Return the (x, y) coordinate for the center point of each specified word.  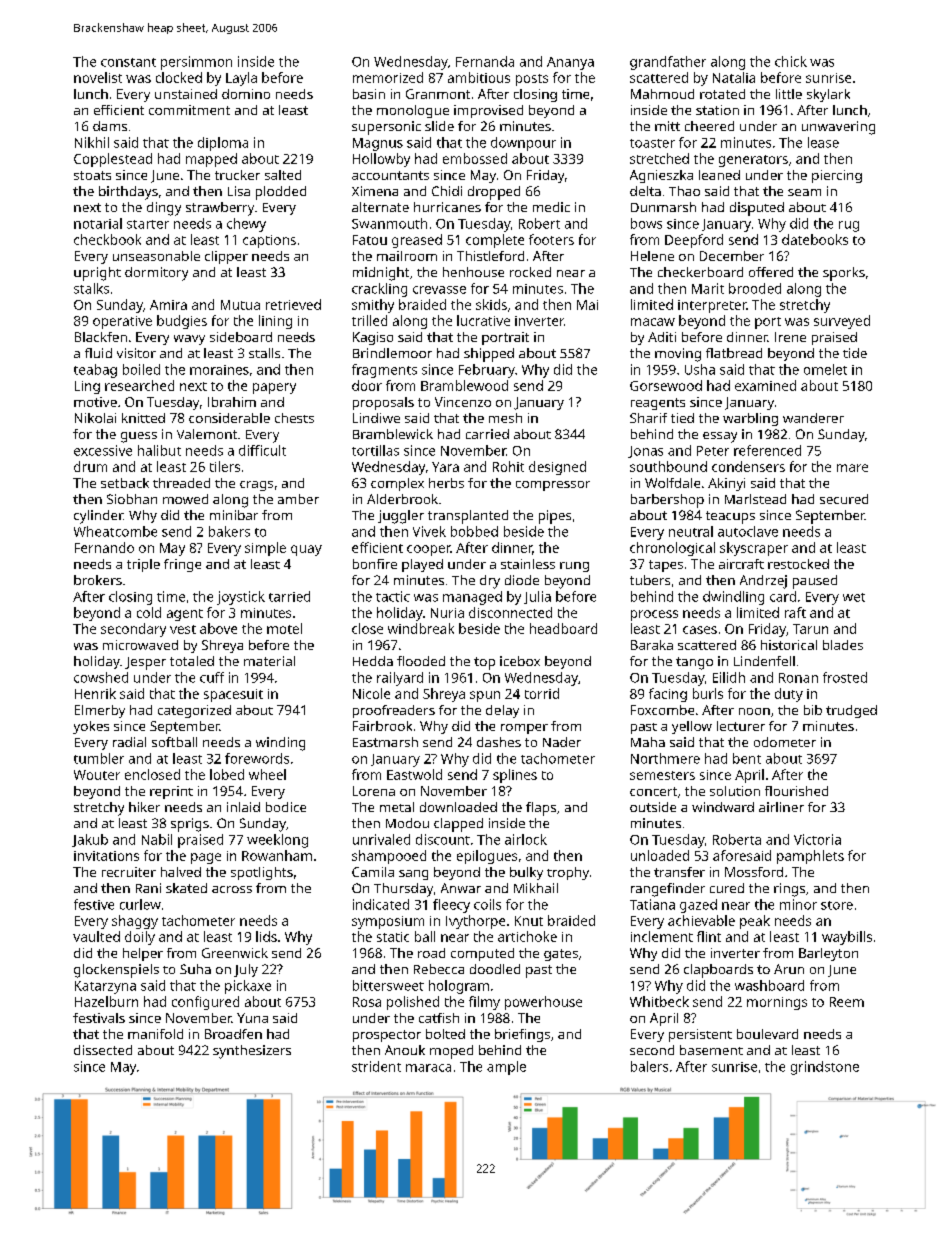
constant (128, 62)
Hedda (373, 661)
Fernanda (485, 61)
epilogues (487, 857)
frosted (845, 677)
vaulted (96, 936)
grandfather (668, 63)
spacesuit (233, 695)
